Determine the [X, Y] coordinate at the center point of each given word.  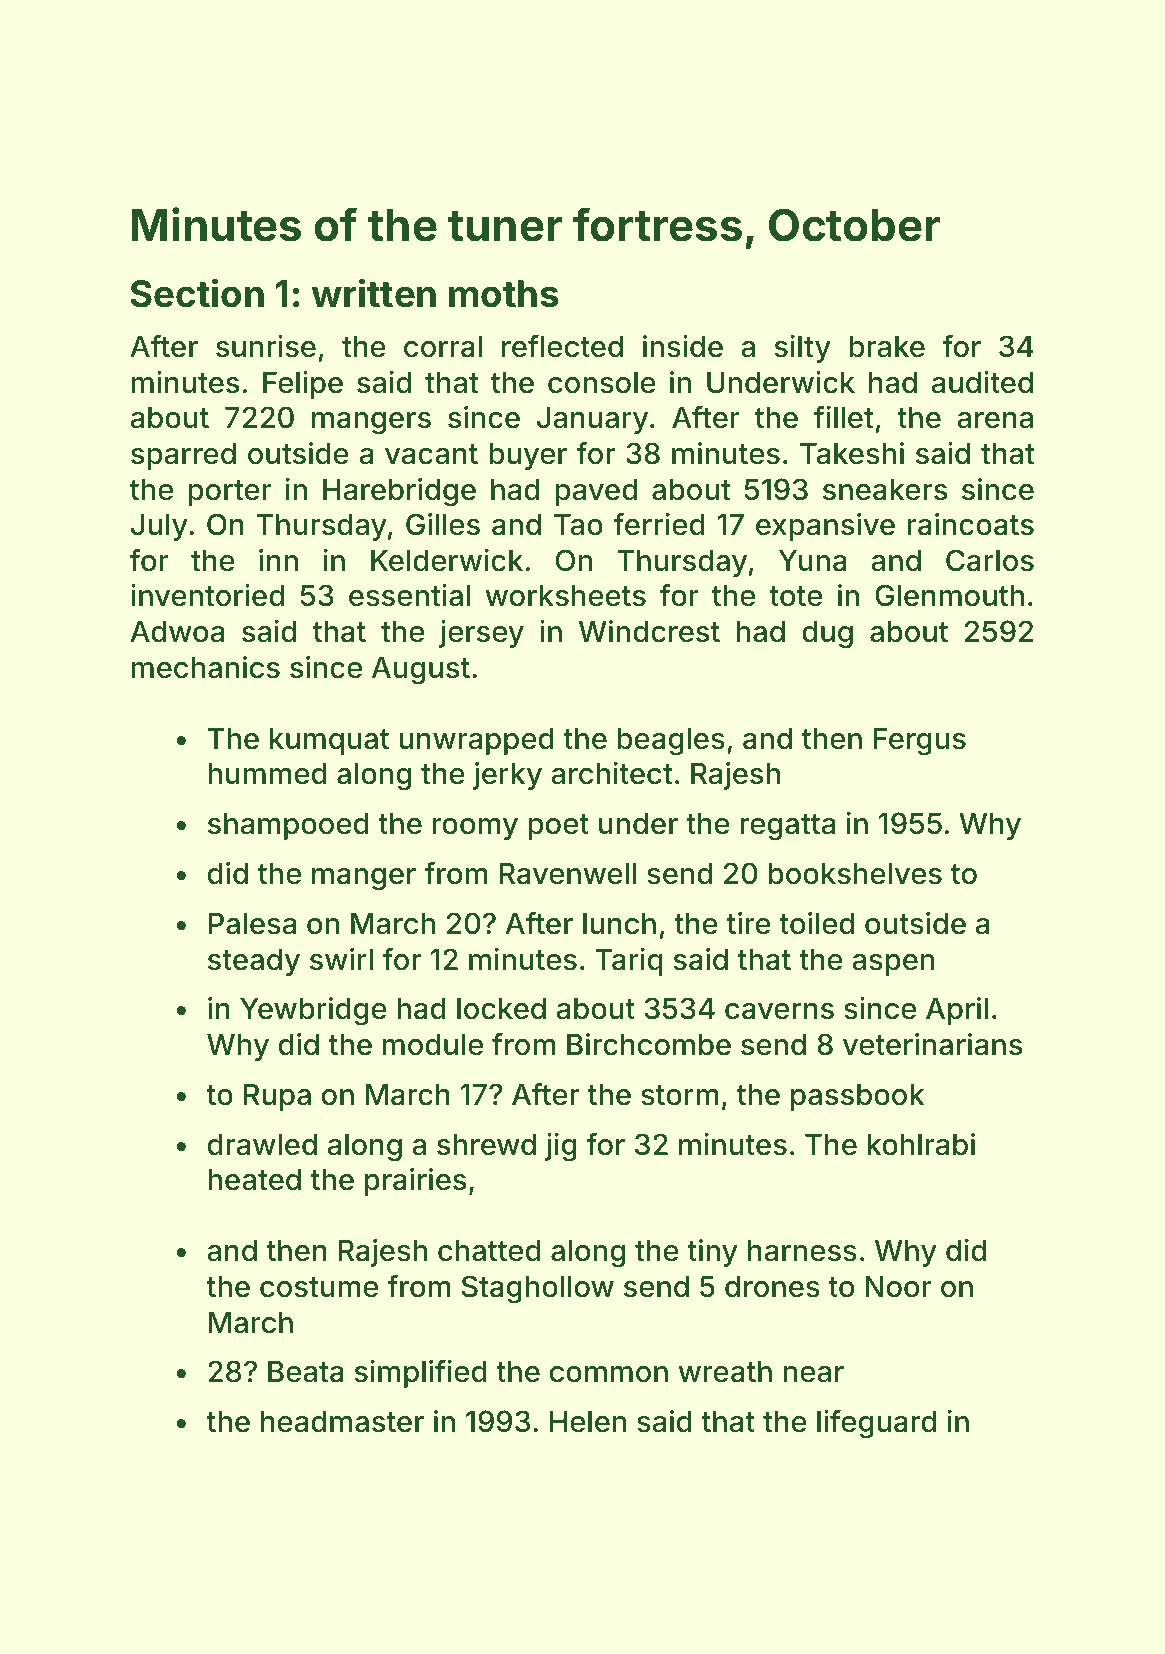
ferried [659, 524]
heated [254, 1180]
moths [503, 294]
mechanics [206, 667]
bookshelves [855, 874]
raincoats [971, 524]
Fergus [920, 742]
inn [278, 560]
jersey [481, 634]
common [609, 1374]
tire [749, 923]
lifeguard [876, 1424]
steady [254, 962]
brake [887, 347]
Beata [306, 1372]
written [373, 293]
